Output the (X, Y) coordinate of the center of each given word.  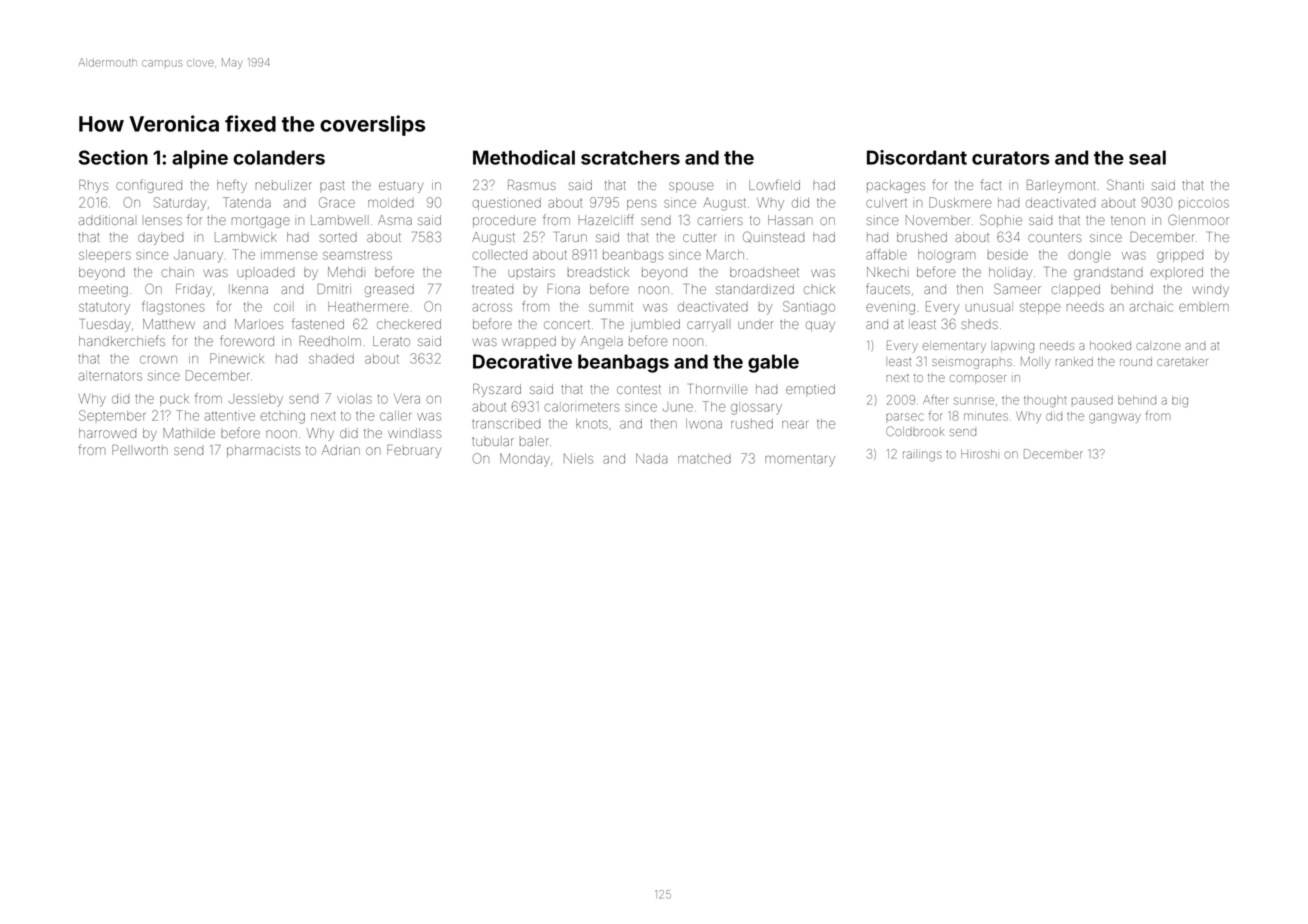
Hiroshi (980, 454)
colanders (279, 157)
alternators (110, 376)
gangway (1115, 418)
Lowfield (774, 184)
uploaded (265, 272)
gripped (1180, 257)
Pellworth (140, 450)
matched (704, 459)
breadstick (598, 272)
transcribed (506, 424)
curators (1011, 158)
